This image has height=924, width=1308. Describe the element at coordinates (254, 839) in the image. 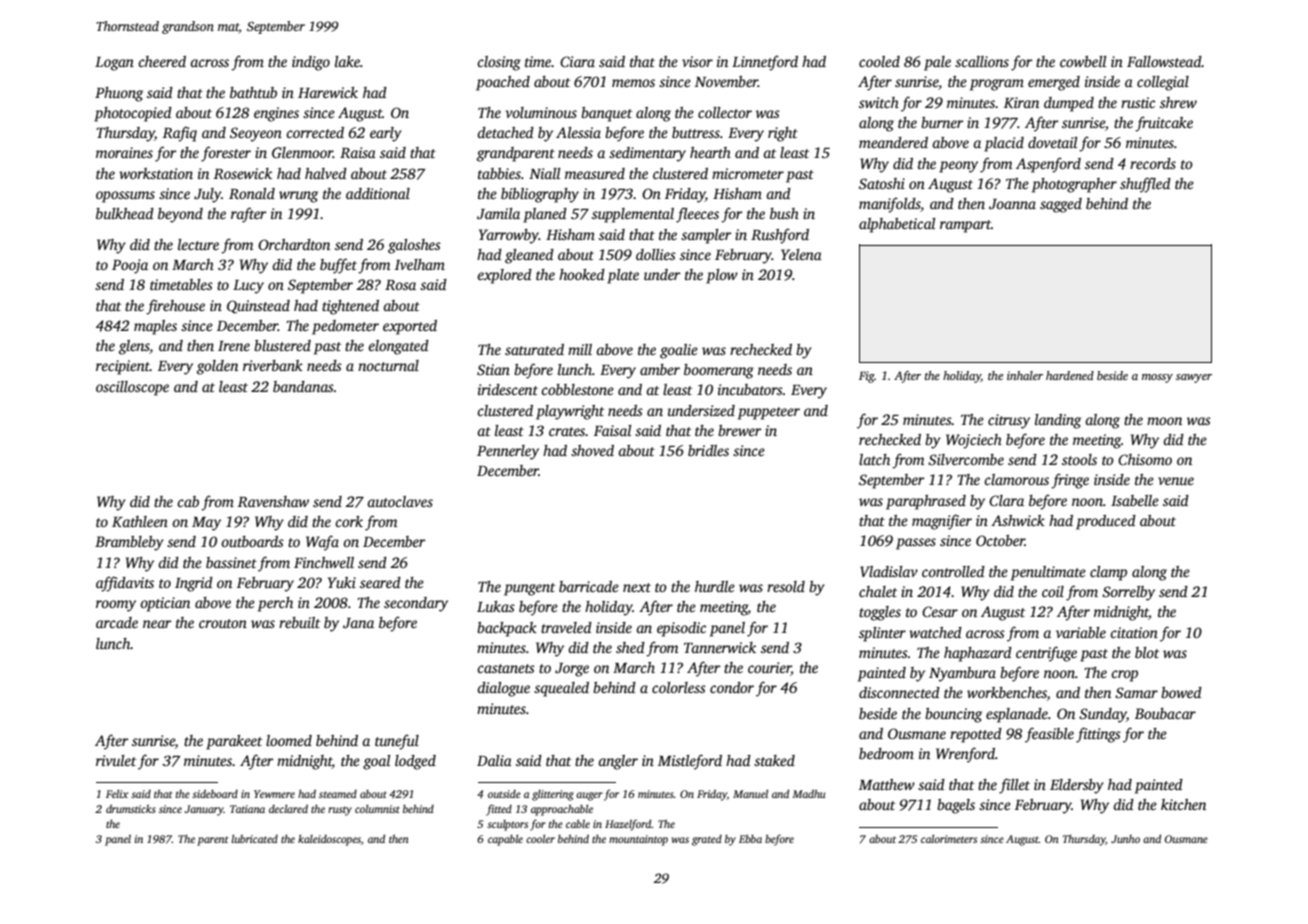

I see `lubricated` at that location.
